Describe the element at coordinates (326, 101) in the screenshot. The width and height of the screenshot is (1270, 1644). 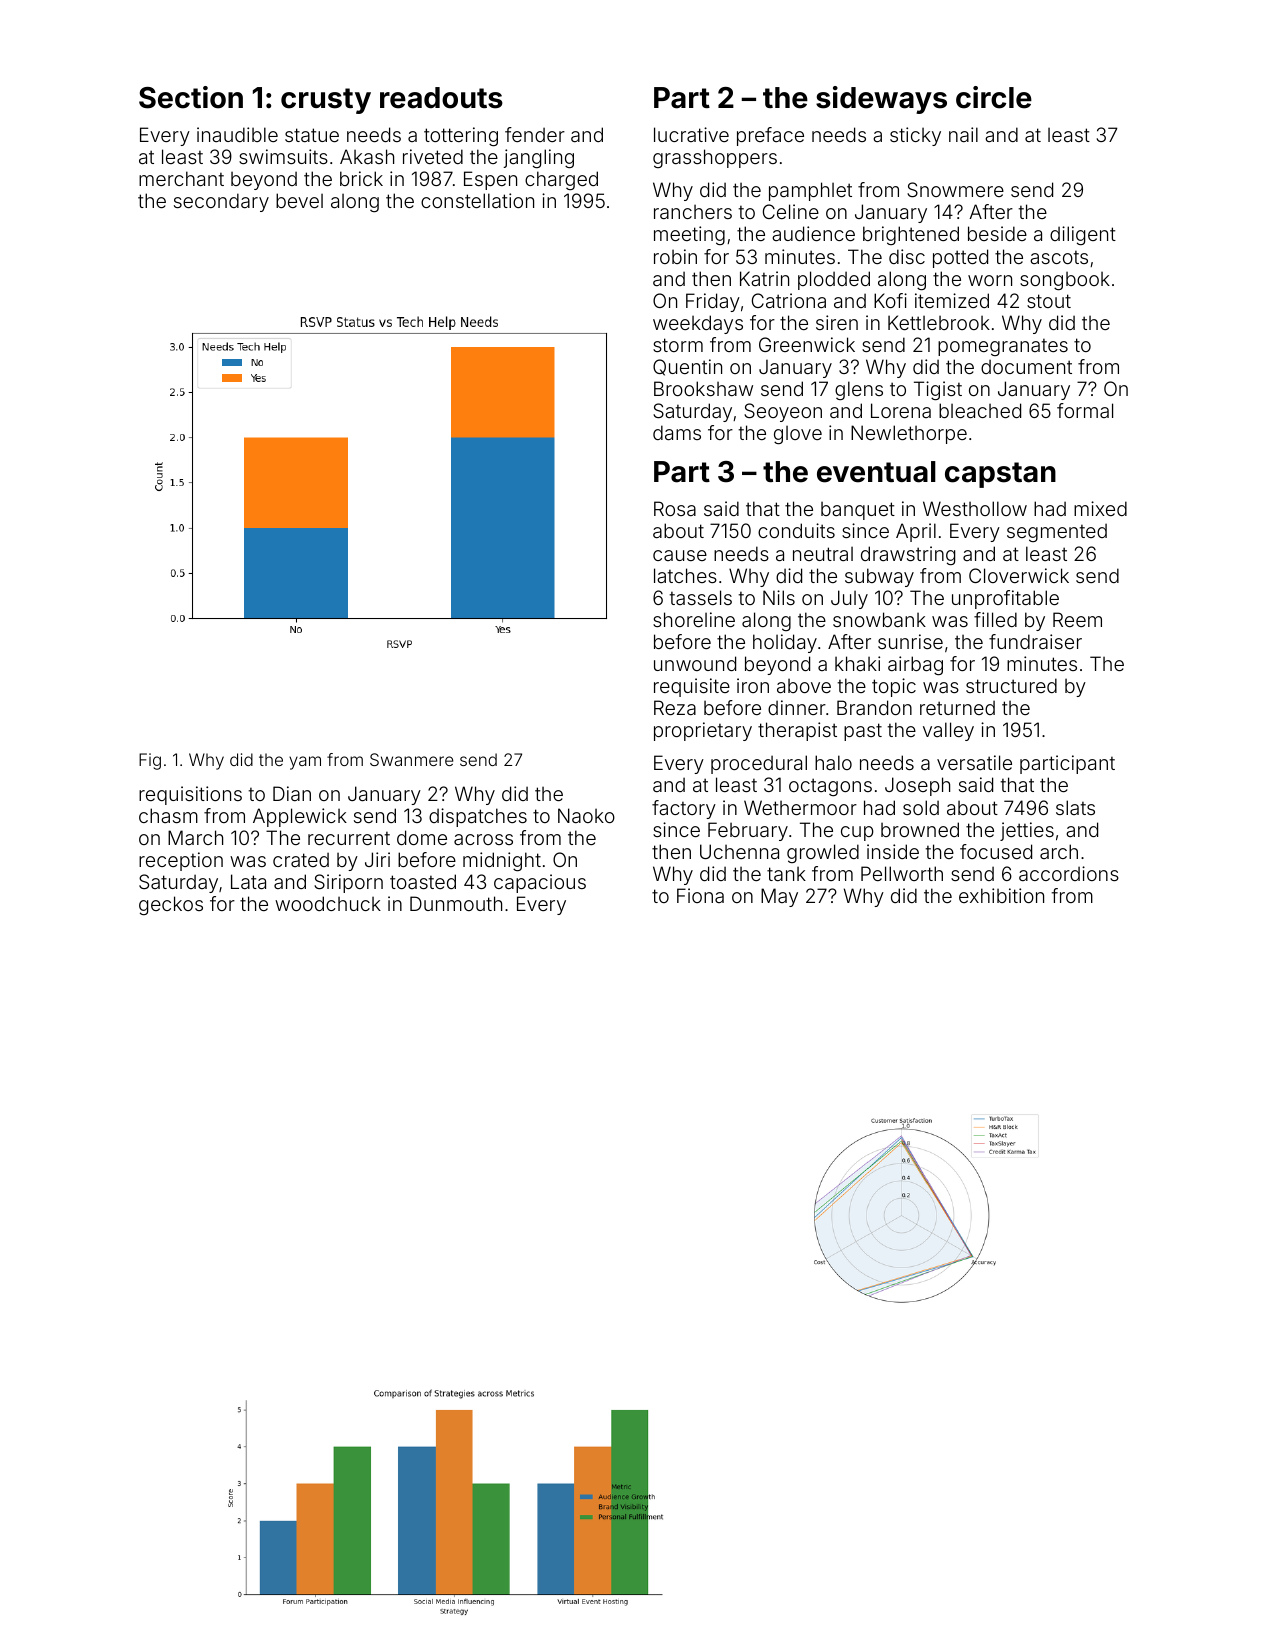
I see `crusty` at that location.
